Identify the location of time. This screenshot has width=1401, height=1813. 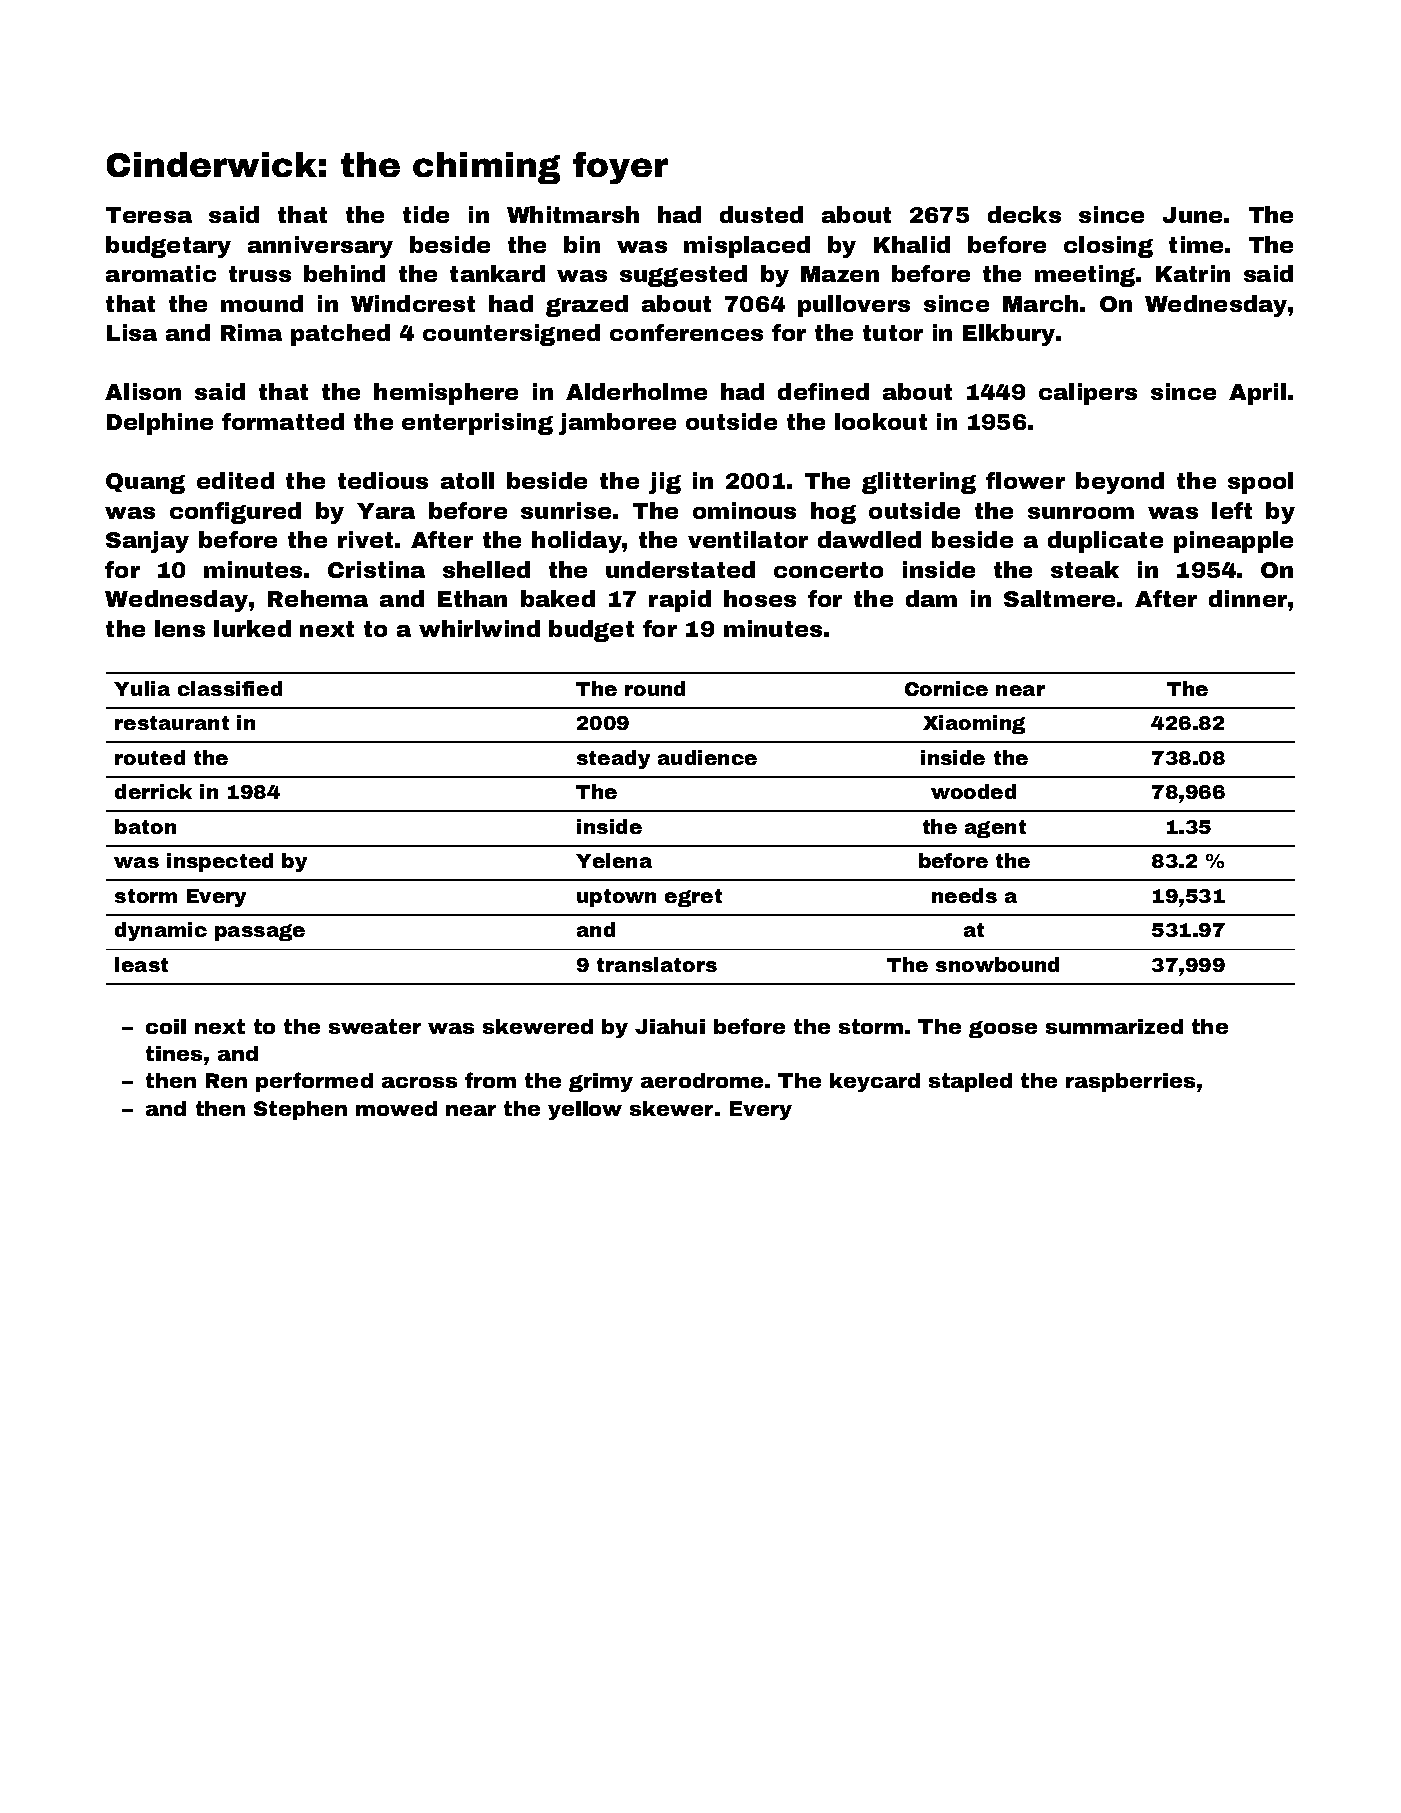
(1196, 244).
